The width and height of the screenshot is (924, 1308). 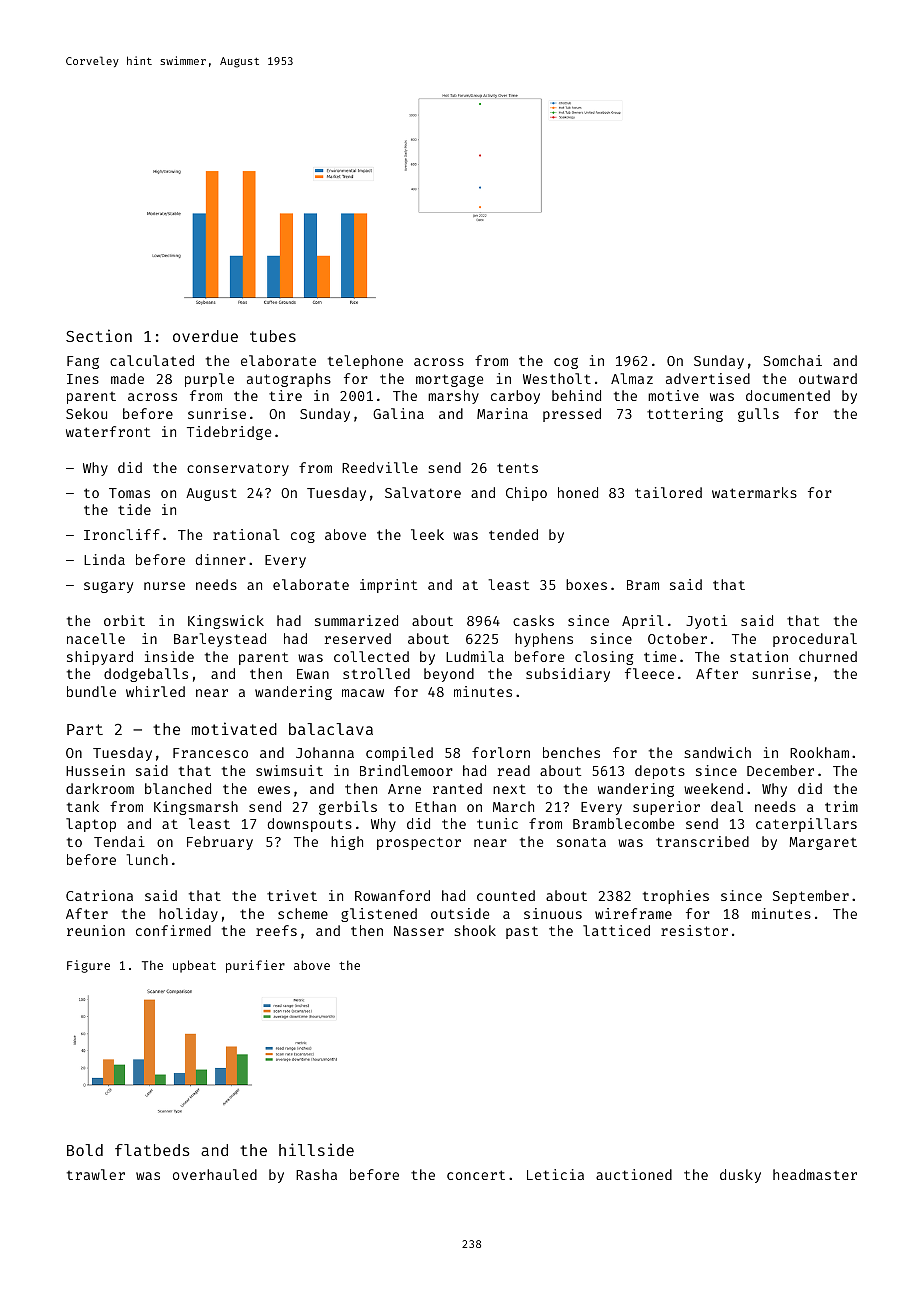 What do you see at coordinates (194, 966) in the screenshot?
I see `upbeat` at bounding box center [194, 966].
